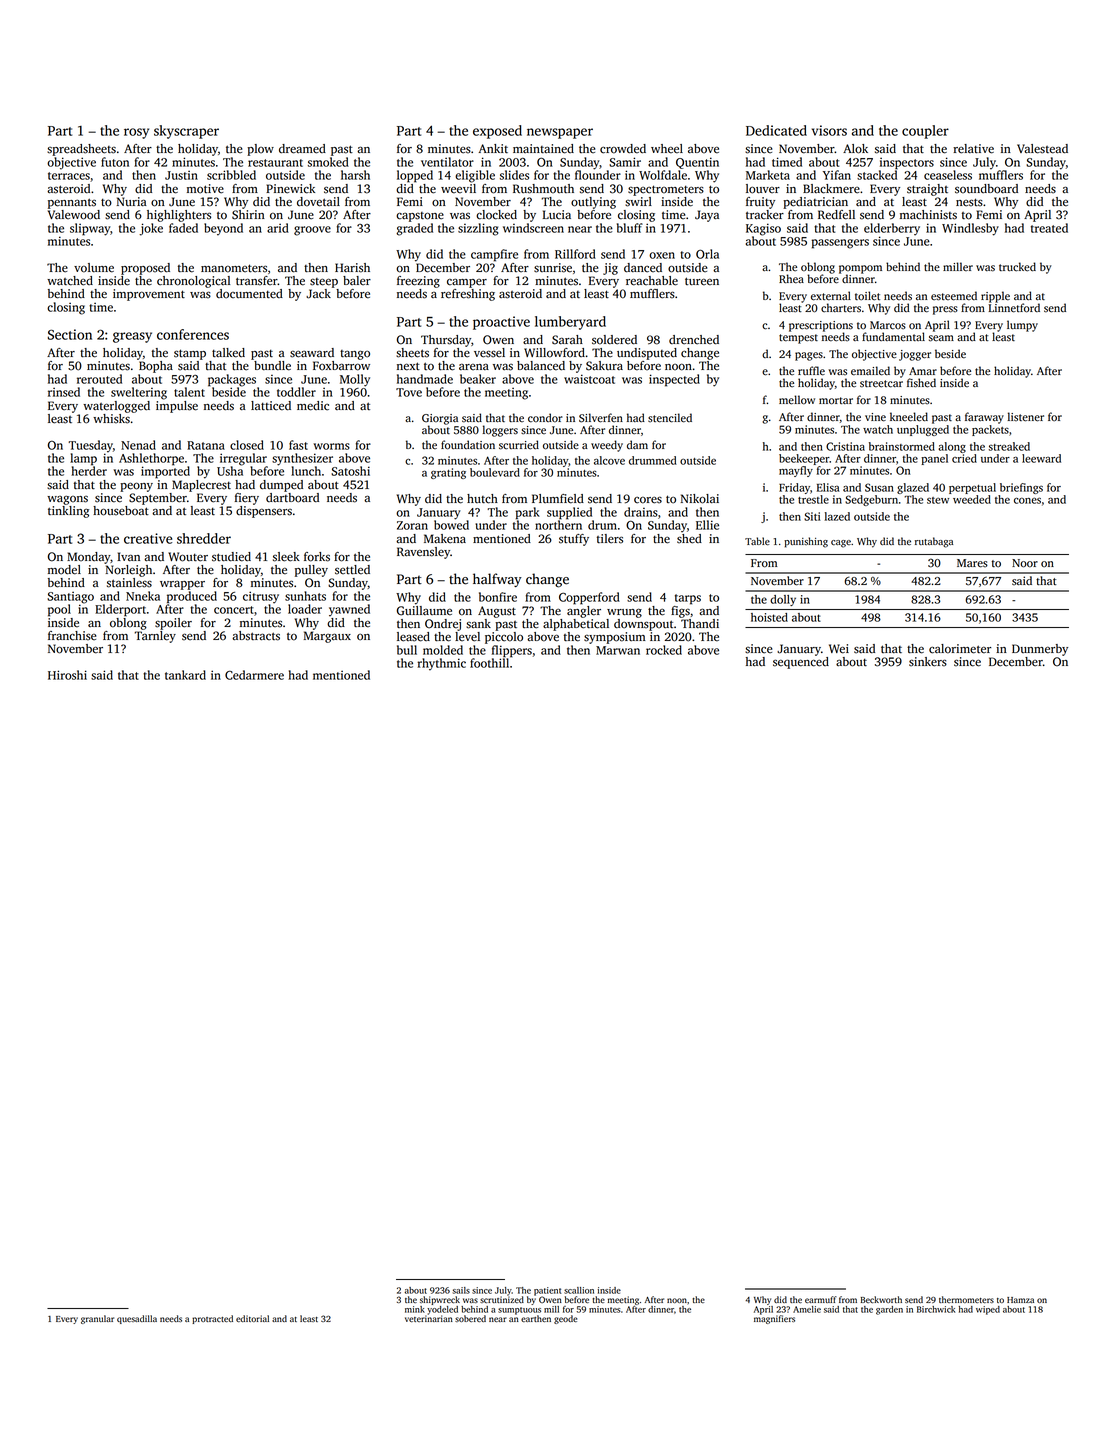 Image resolution: width=1116 pixels, height=1445 pixels. What do you see at coordinates (543, 189) in the screenshot?
I see `Rushmouth` at bounding box center [543, 189].
